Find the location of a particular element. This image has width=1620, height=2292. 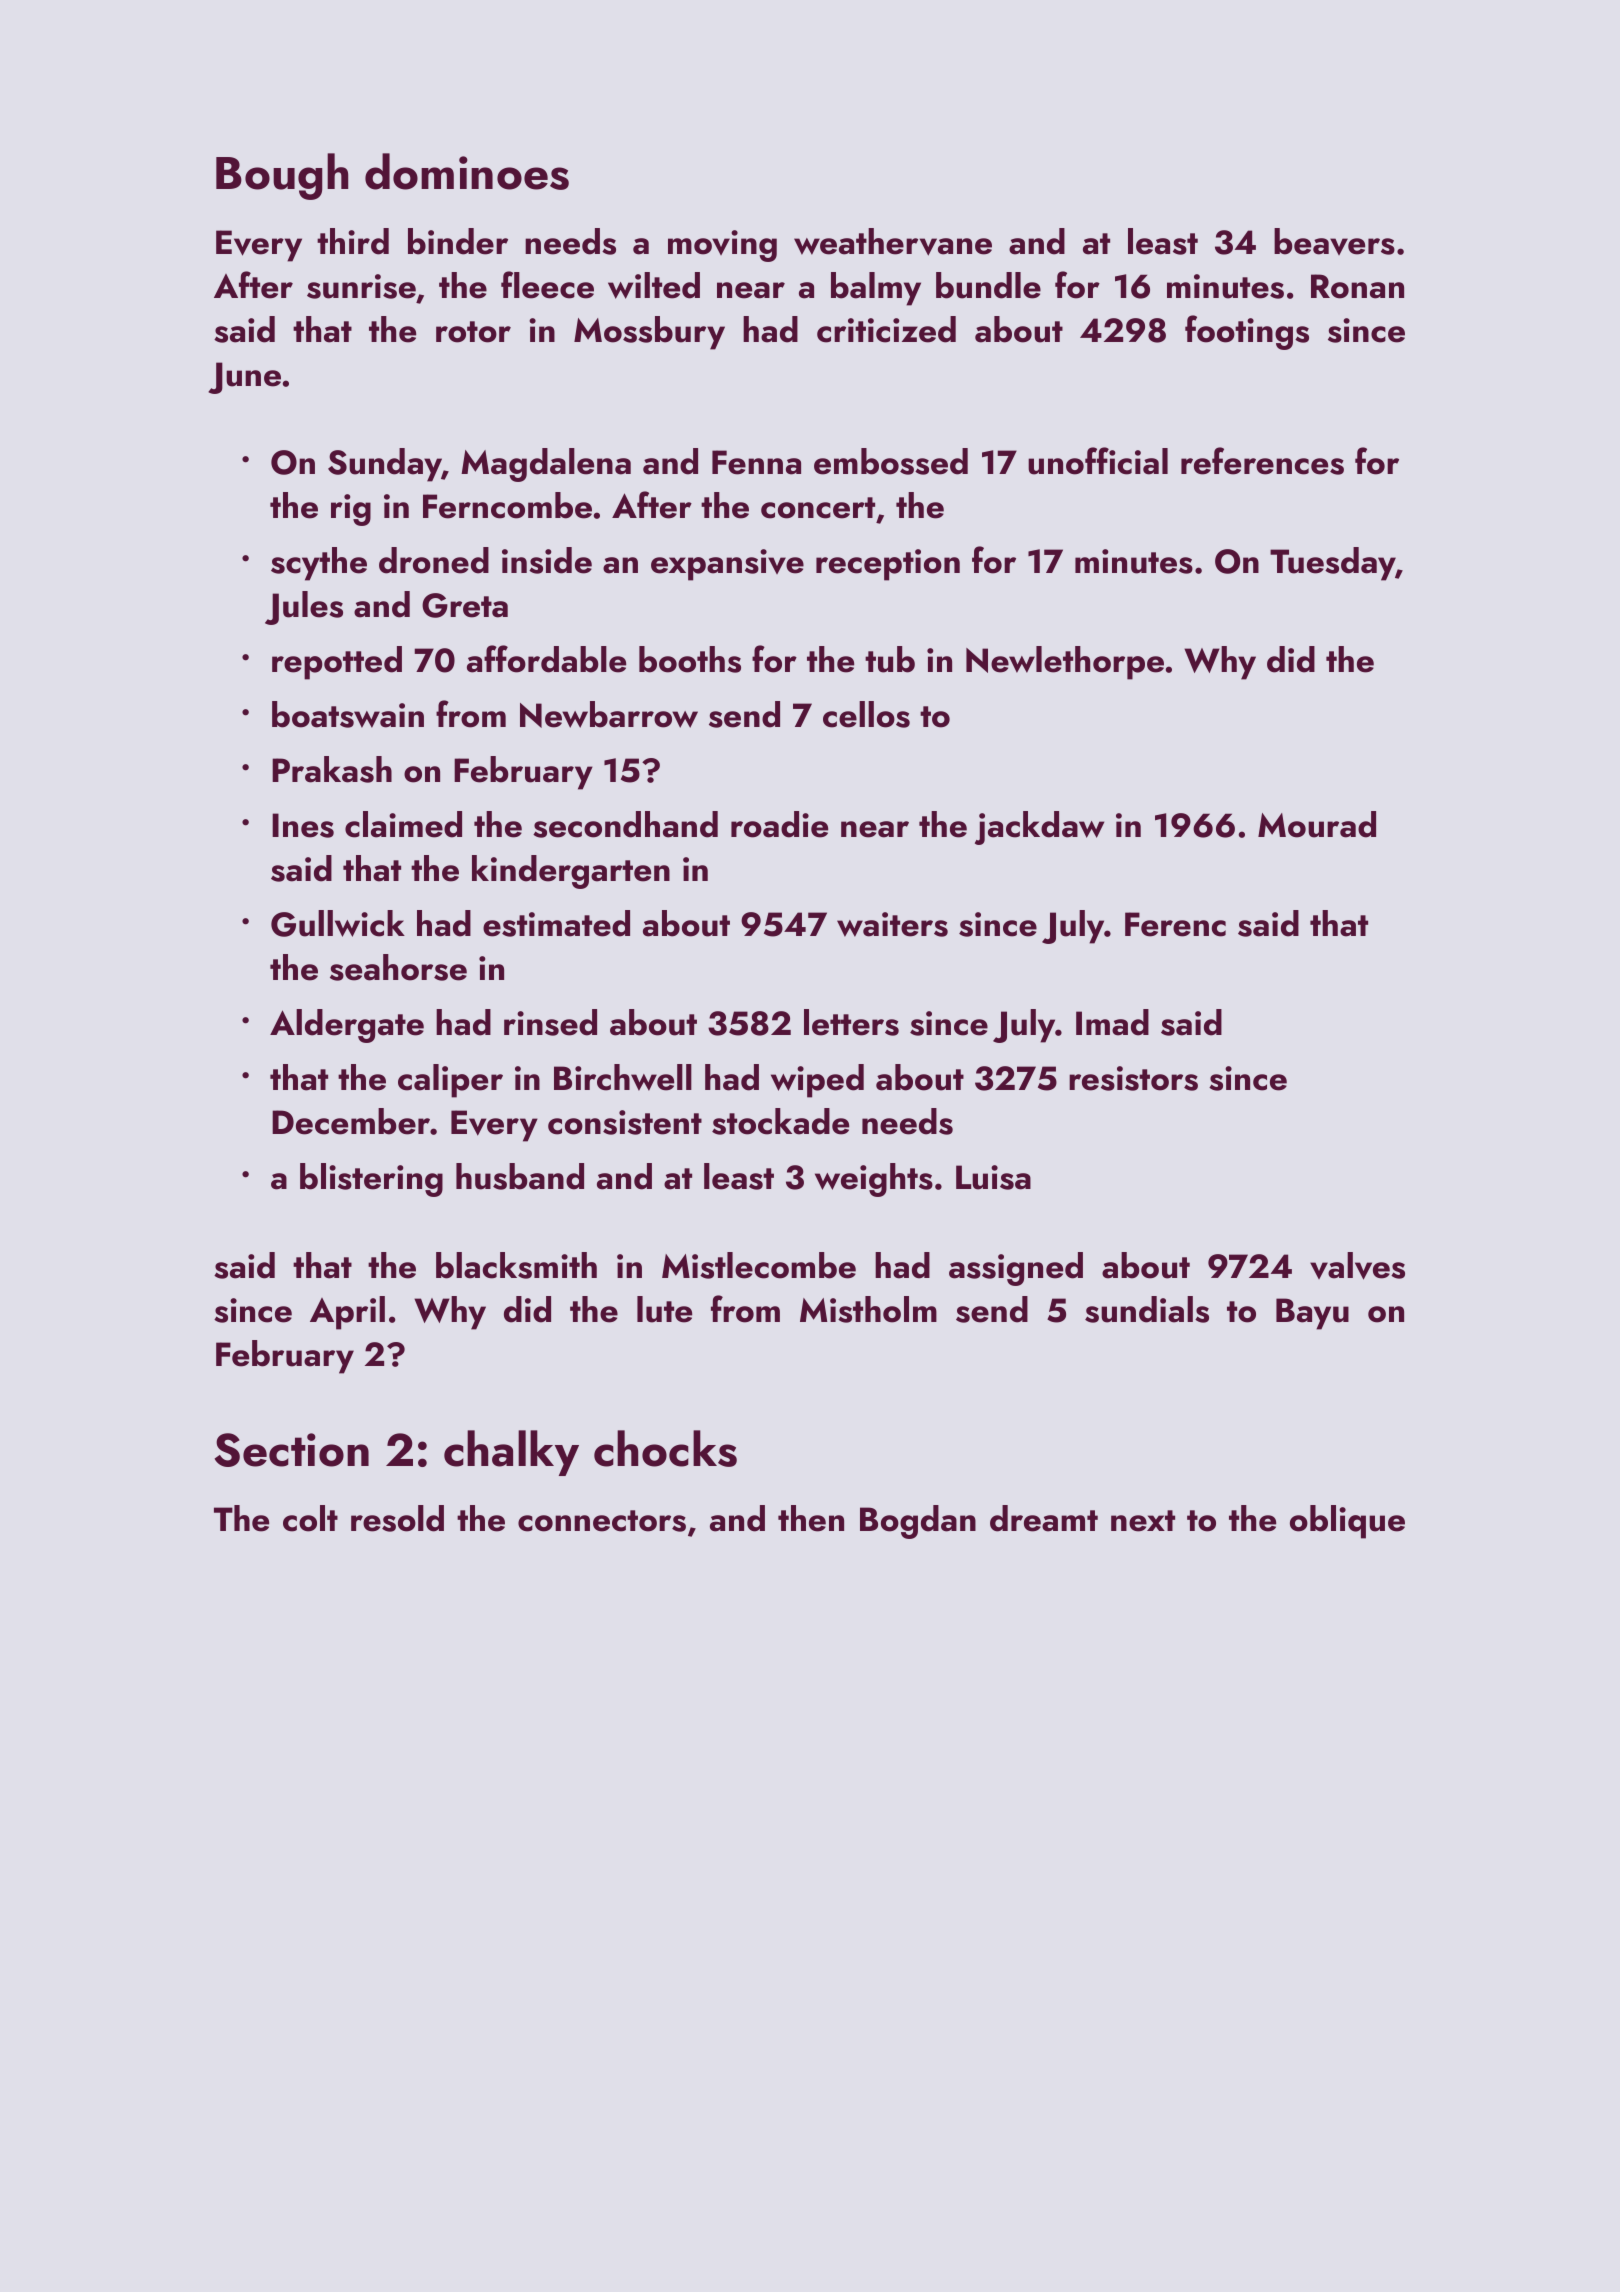

Bogdan is located at coordinates (918, 1522).
